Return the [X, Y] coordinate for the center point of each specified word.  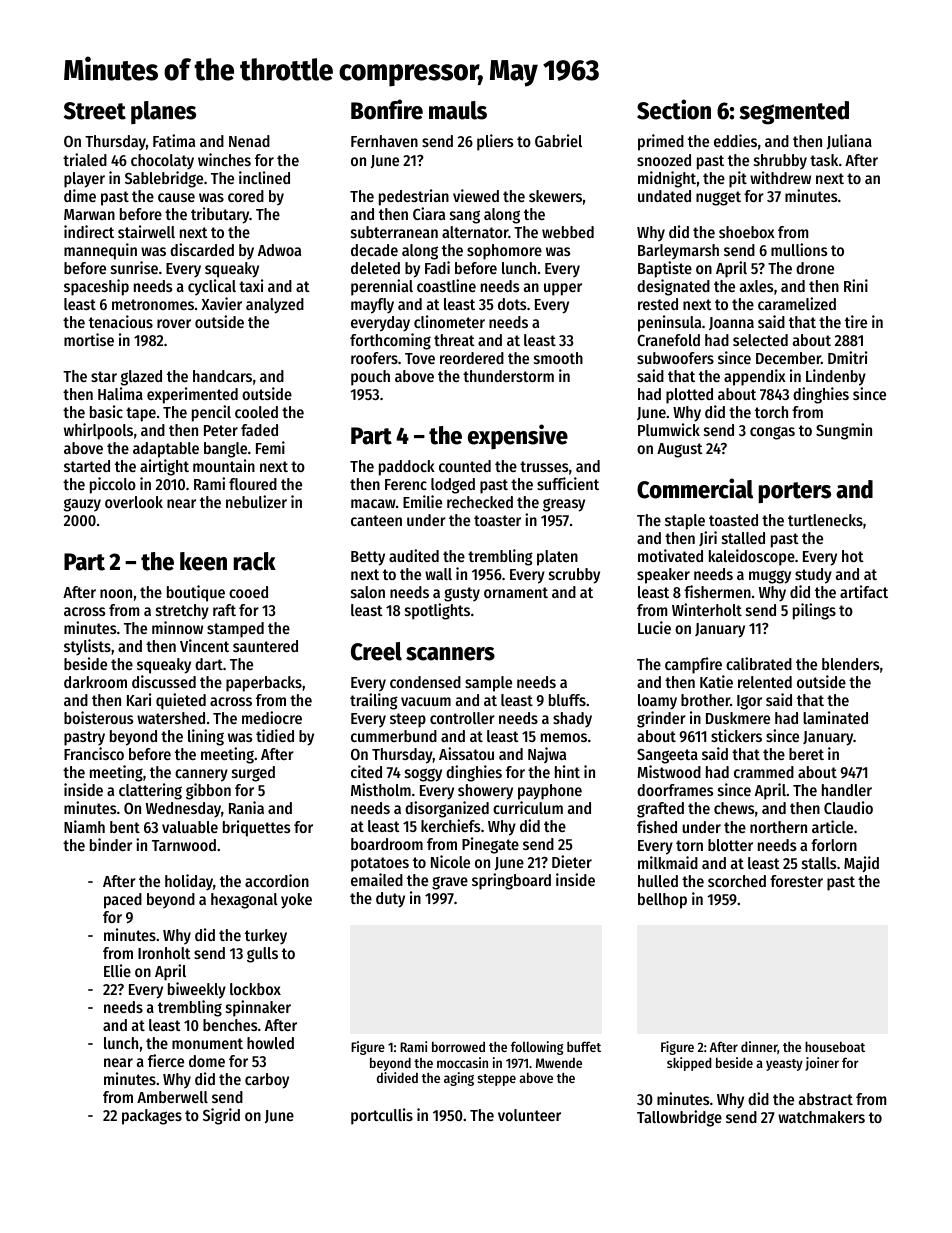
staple [685, 522]
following [537, 1048]
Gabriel [558, 140]
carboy [267, 1081]
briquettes [257, 828]
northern [778, 827]
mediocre [272, 717]
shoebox [747, 232]
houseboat [835, 1047]
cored [246, 196]
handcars [222, 376]
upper [563, 289]
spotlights [437, 611]
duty [390, 900]
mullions [799, 249]
